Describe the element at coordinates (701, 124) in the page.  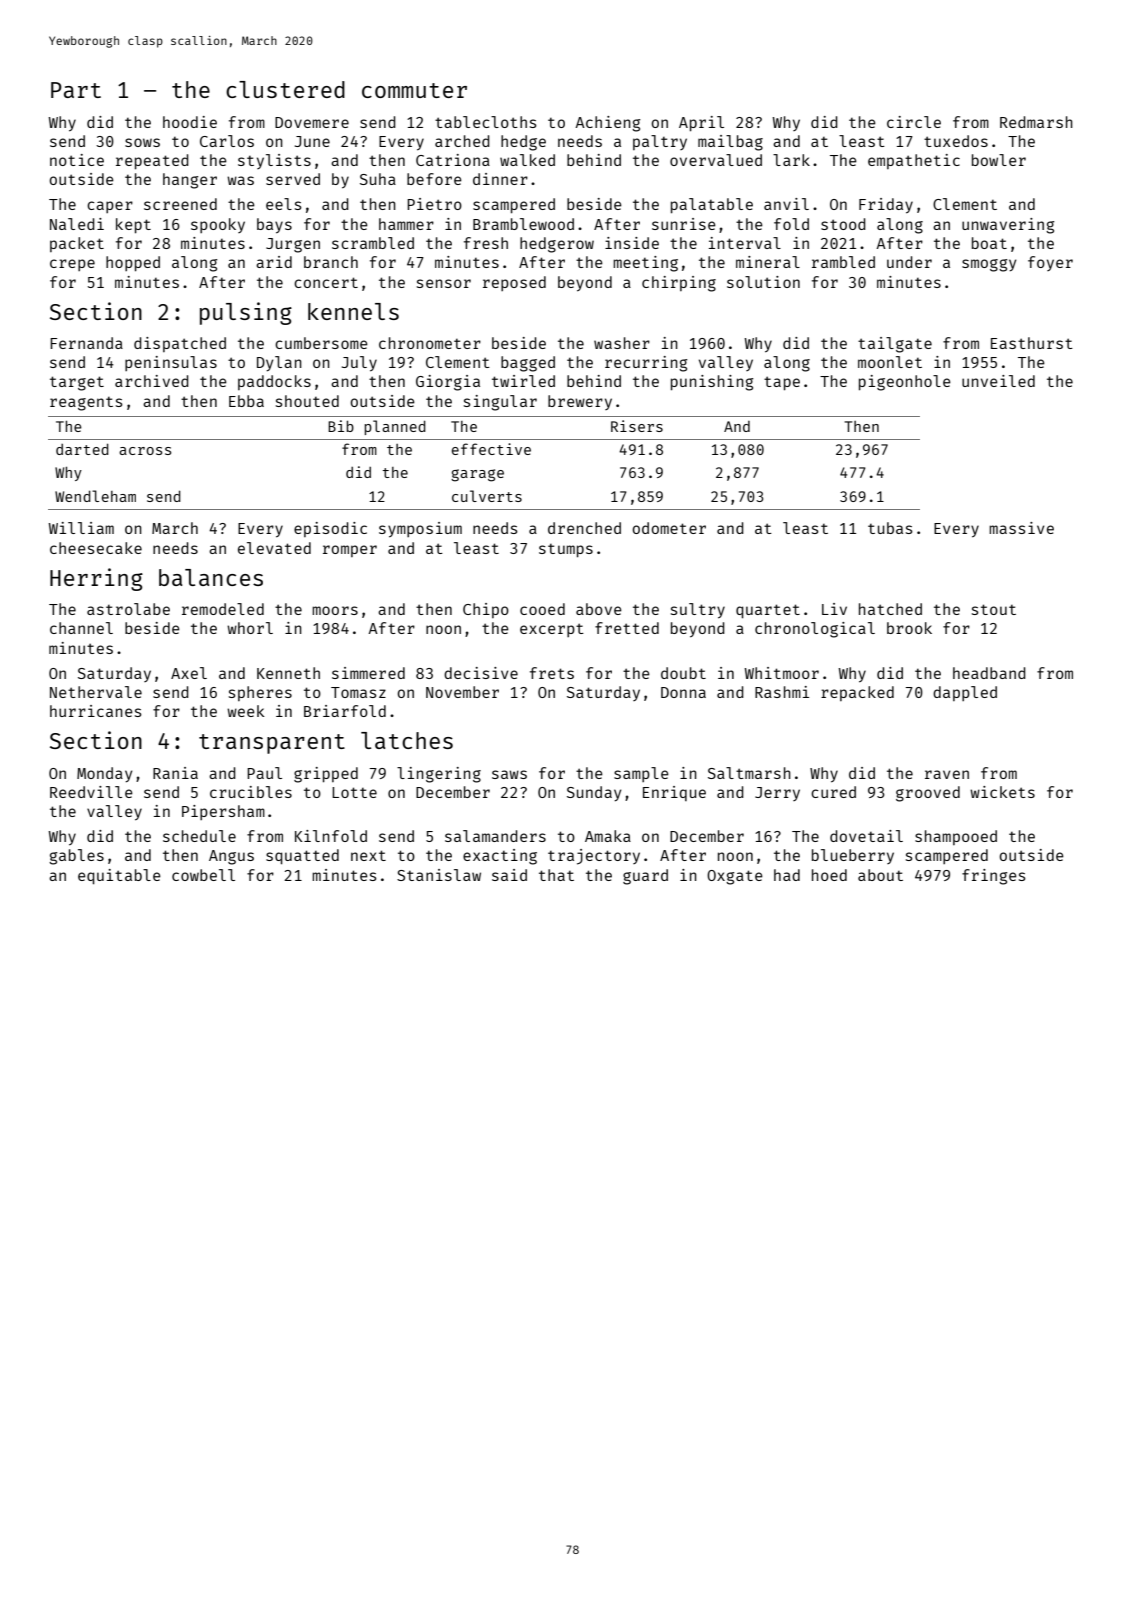
I see `April` at that location.
